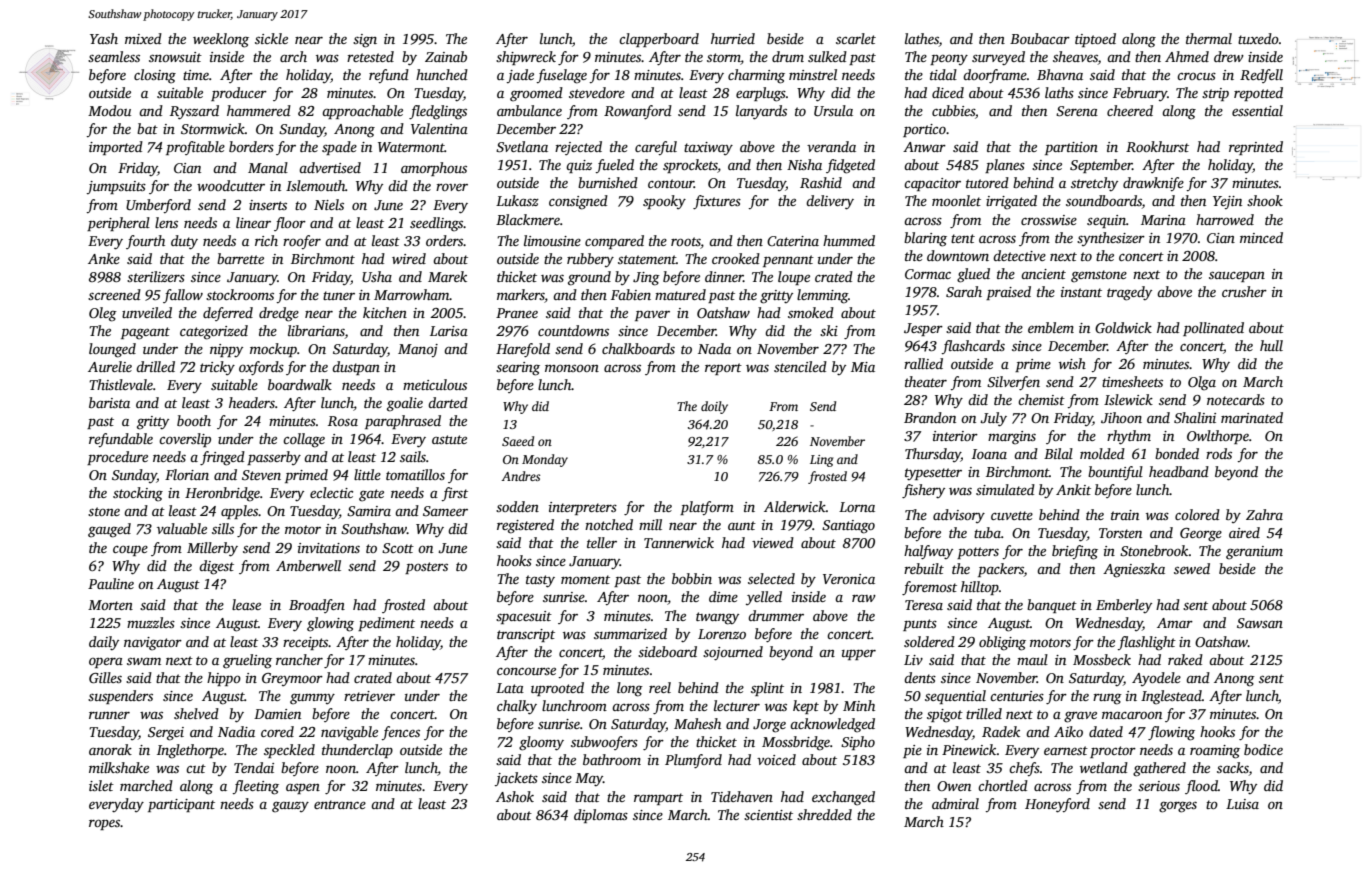  Describe the element at coordinates (707, 508) in the screenshot. I see `platform` at that location.
